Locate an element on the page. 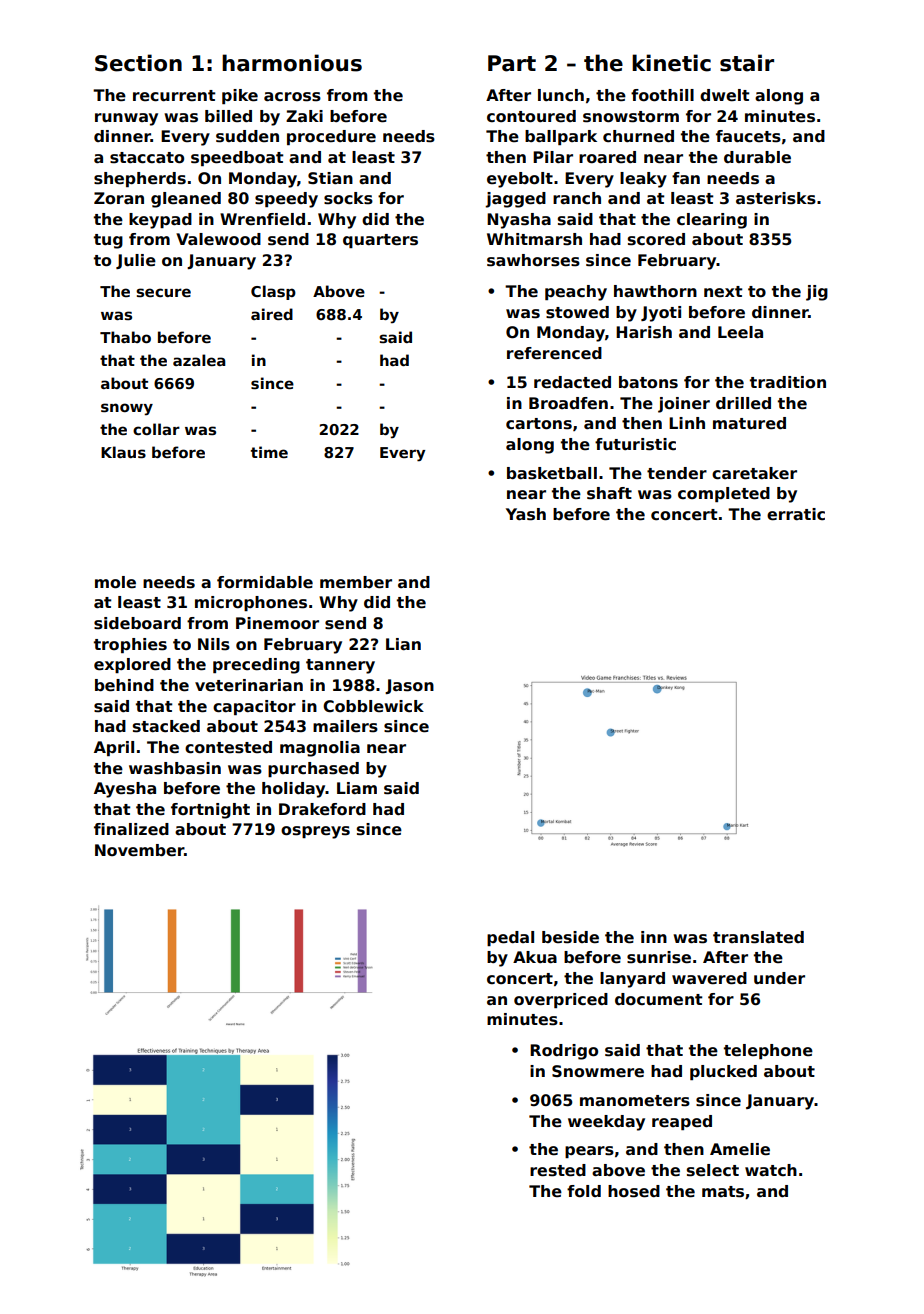  Klaus is located at coordinates (123, 452).
